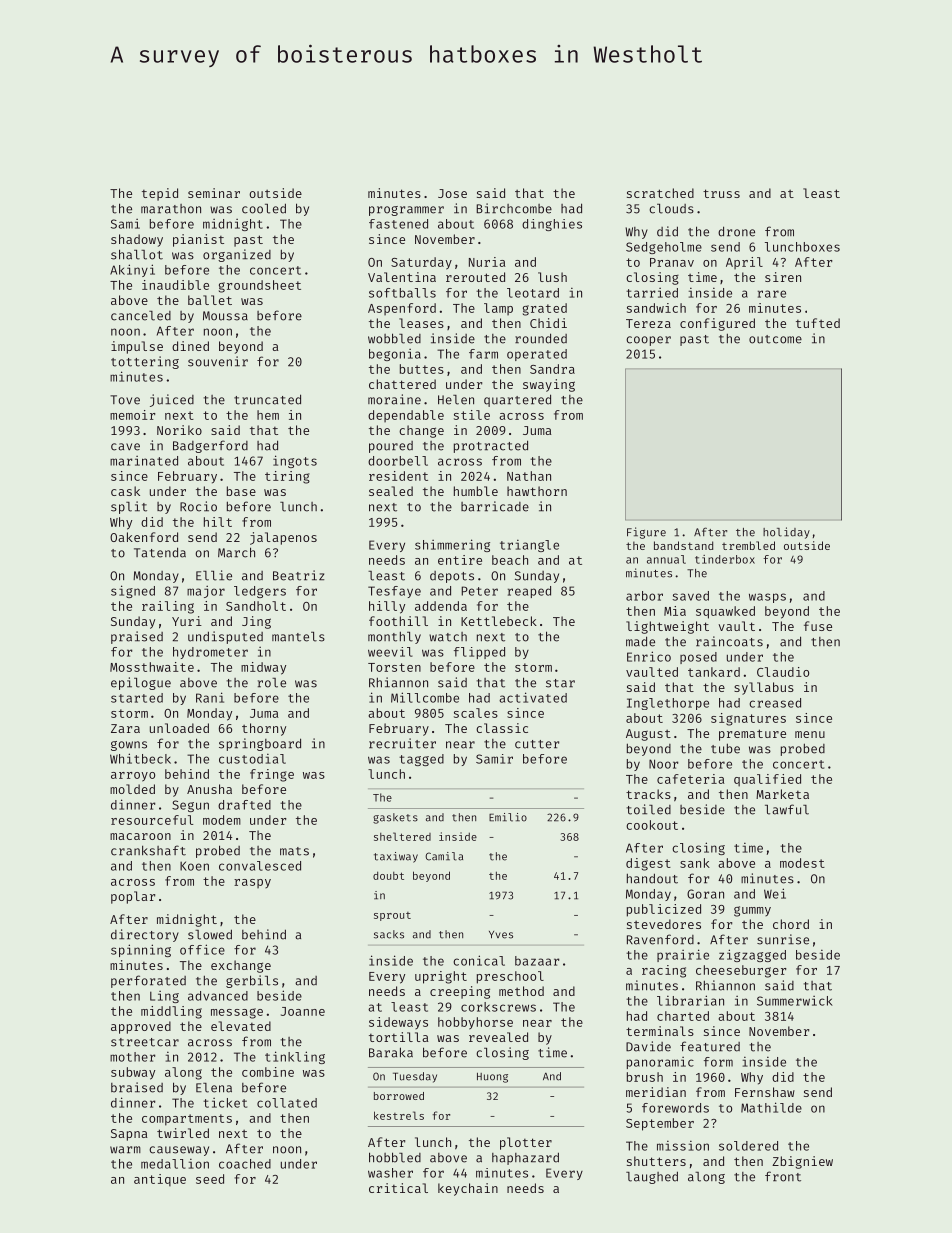  I want to click on siren, so click(783, 277).
